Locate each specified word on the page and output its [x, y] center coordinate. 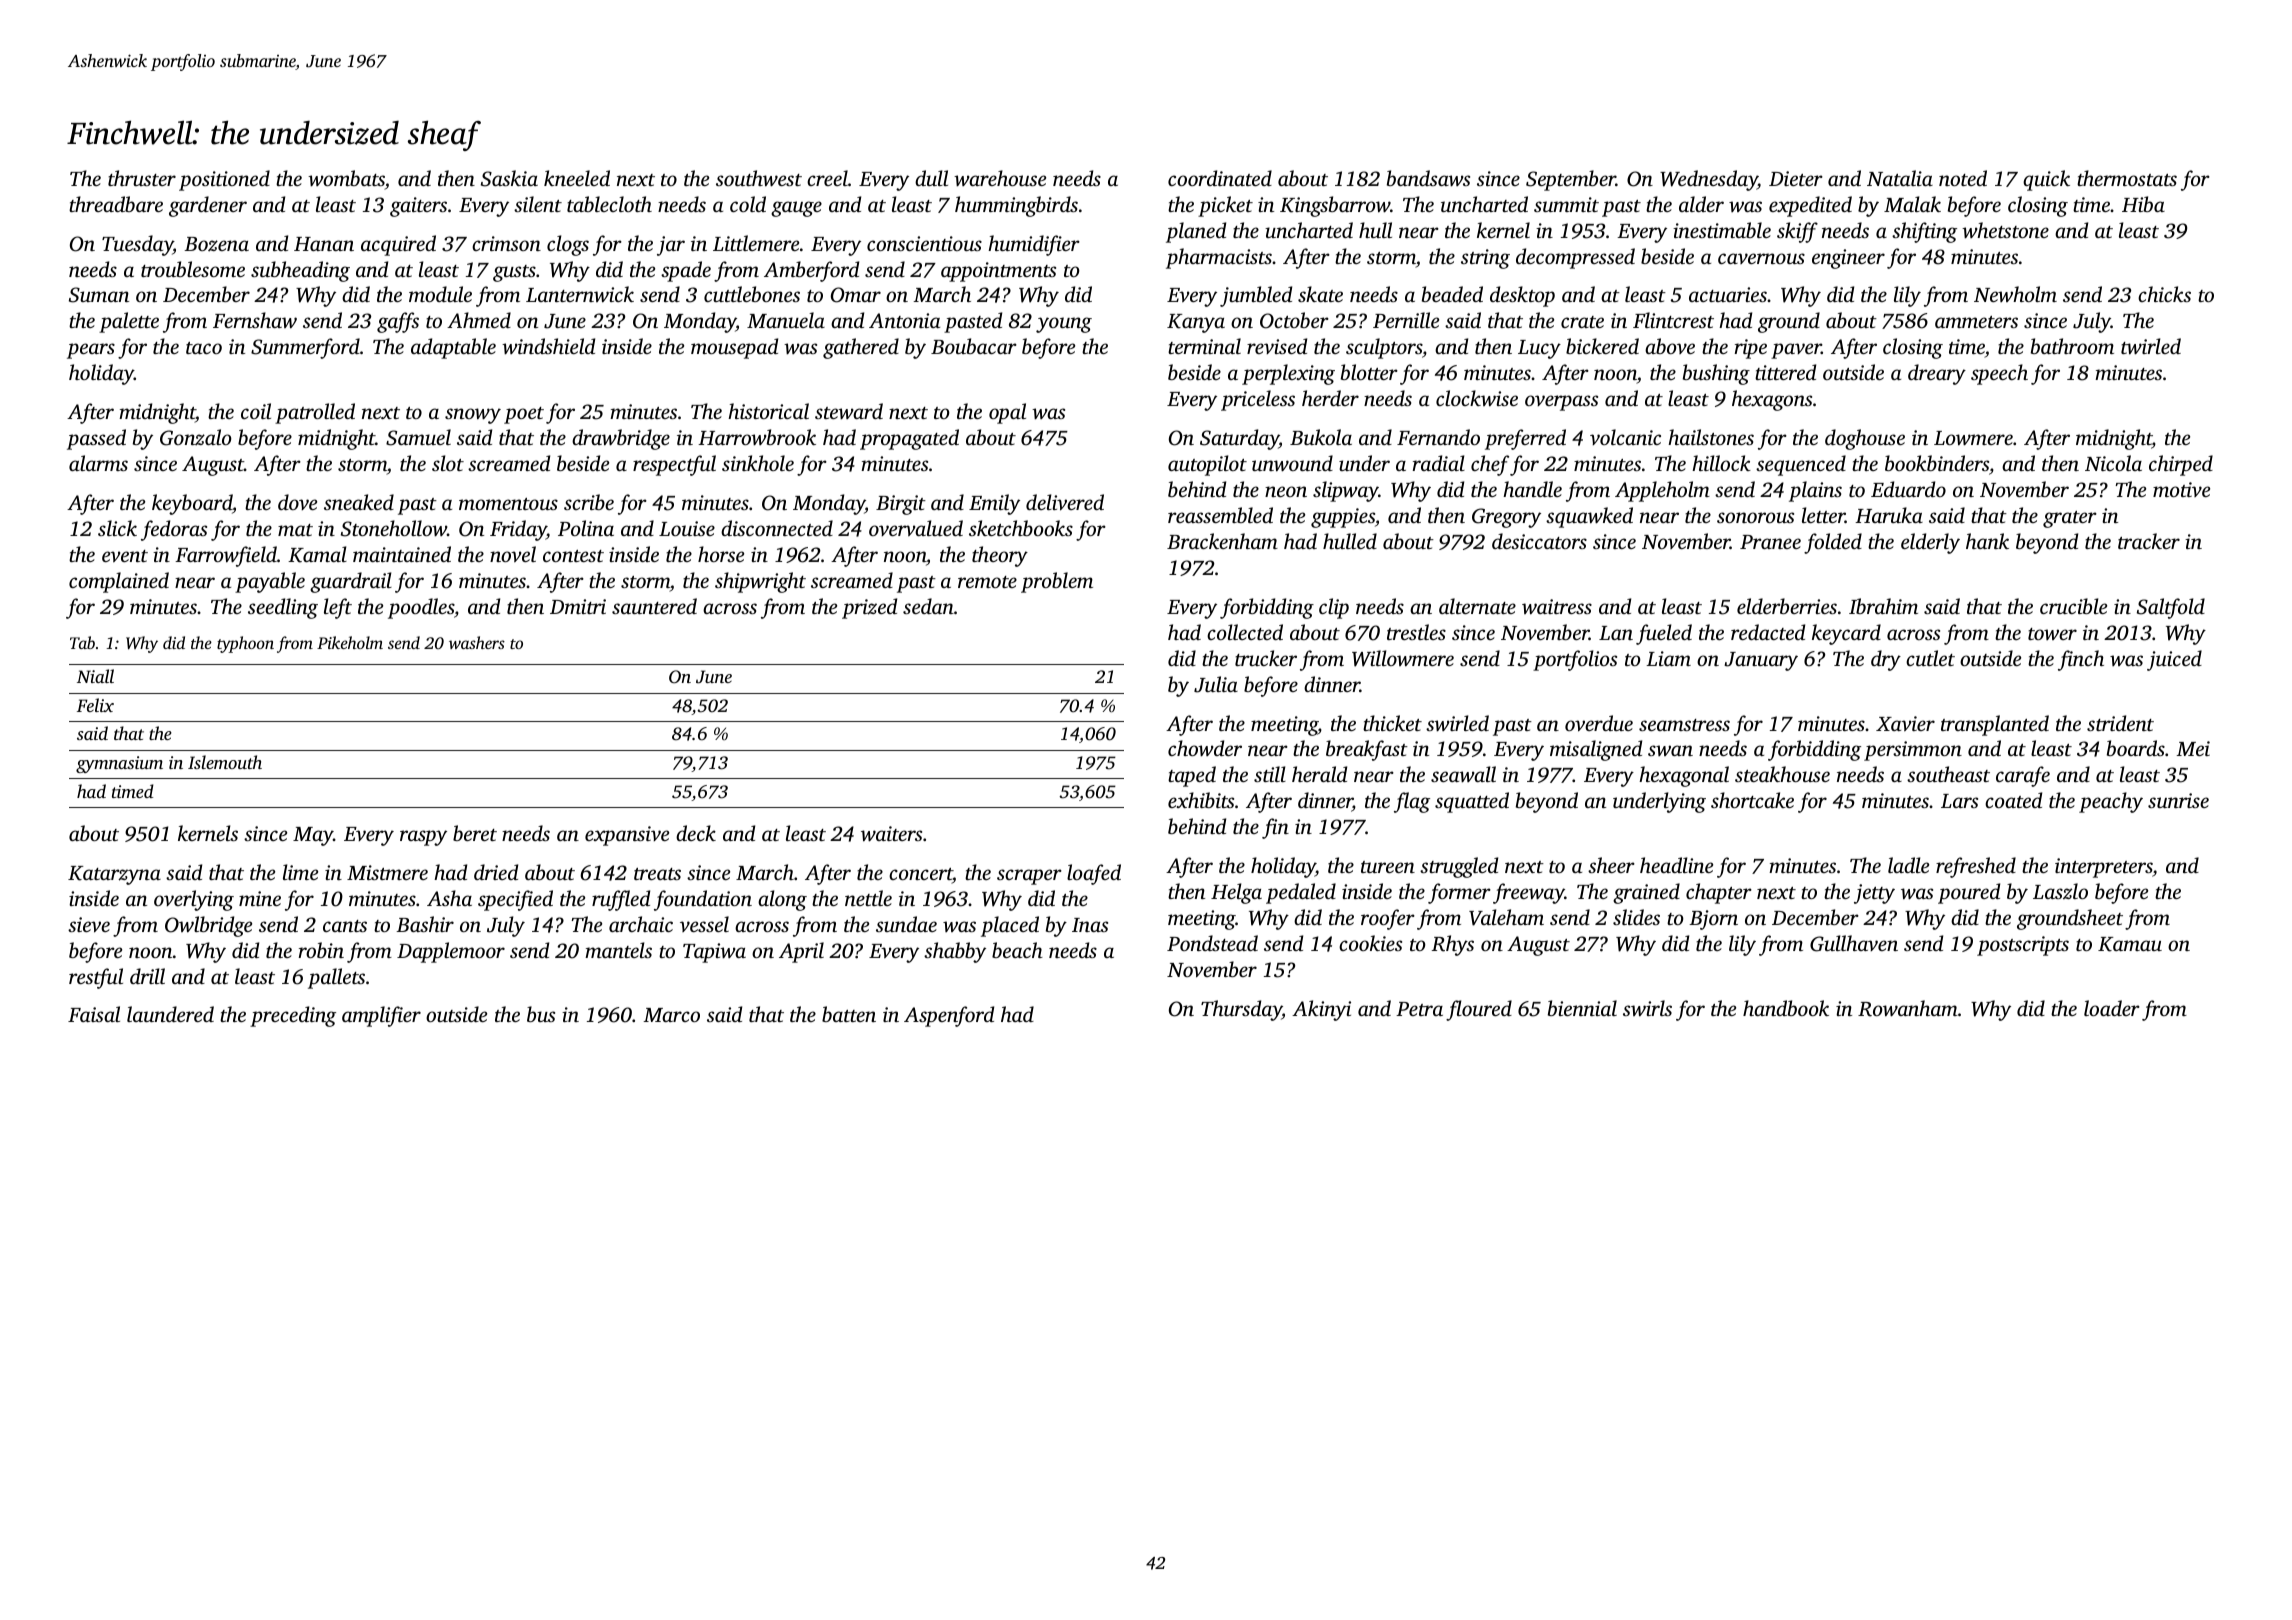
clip [1334, 608]
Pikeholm [350, 642]
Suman [99, 295]
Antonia [904, 320]
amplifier [381, 1016]
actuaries [1728, 294]
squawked [1589, 517]
